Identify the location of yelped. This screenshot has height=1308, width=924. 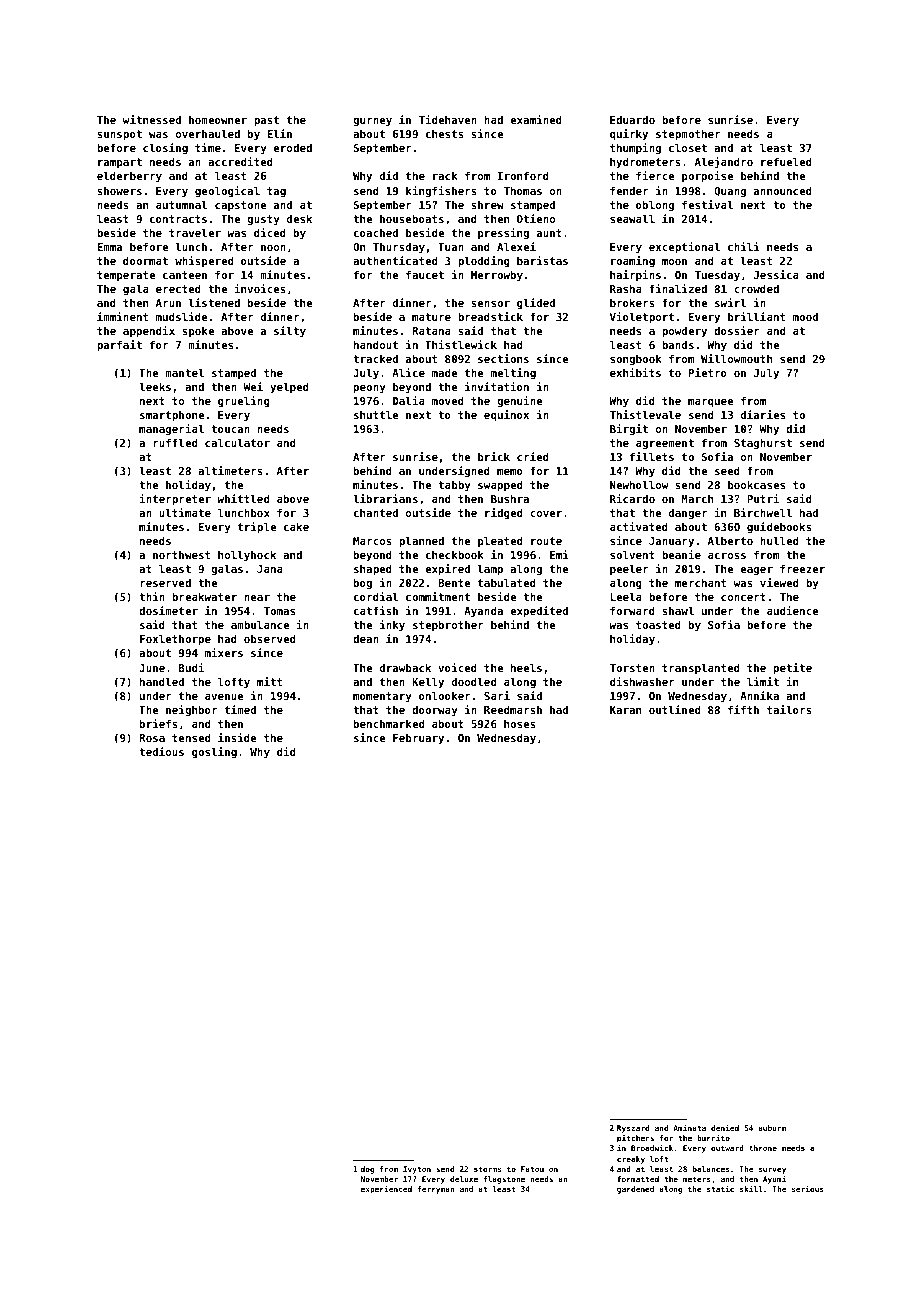
(289, 387).
